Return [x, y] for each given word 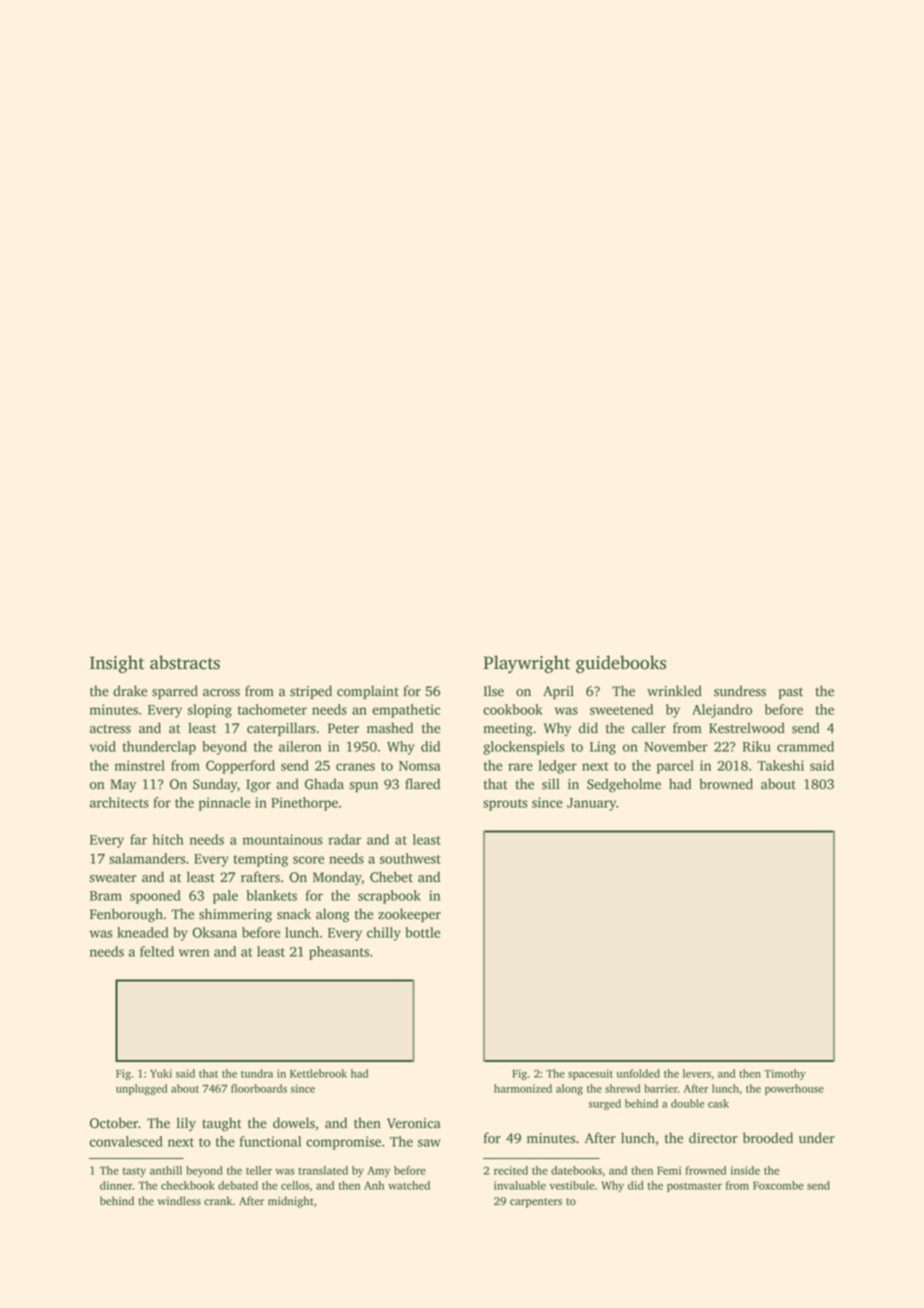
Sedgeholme [624, 785]
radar [344, 839]
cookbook [512, 709]
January [591, 804]
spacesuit [590, 1074]
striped [311, 692]
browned [726, 784]
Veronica [414, 1123]
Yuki [161, 1073]
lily [186, 1124]
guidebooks [621, 664]
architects [119, 802]
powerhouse [794, 1089]
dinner [116, 1185]
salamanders [147, 858]
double [688, 1103]
